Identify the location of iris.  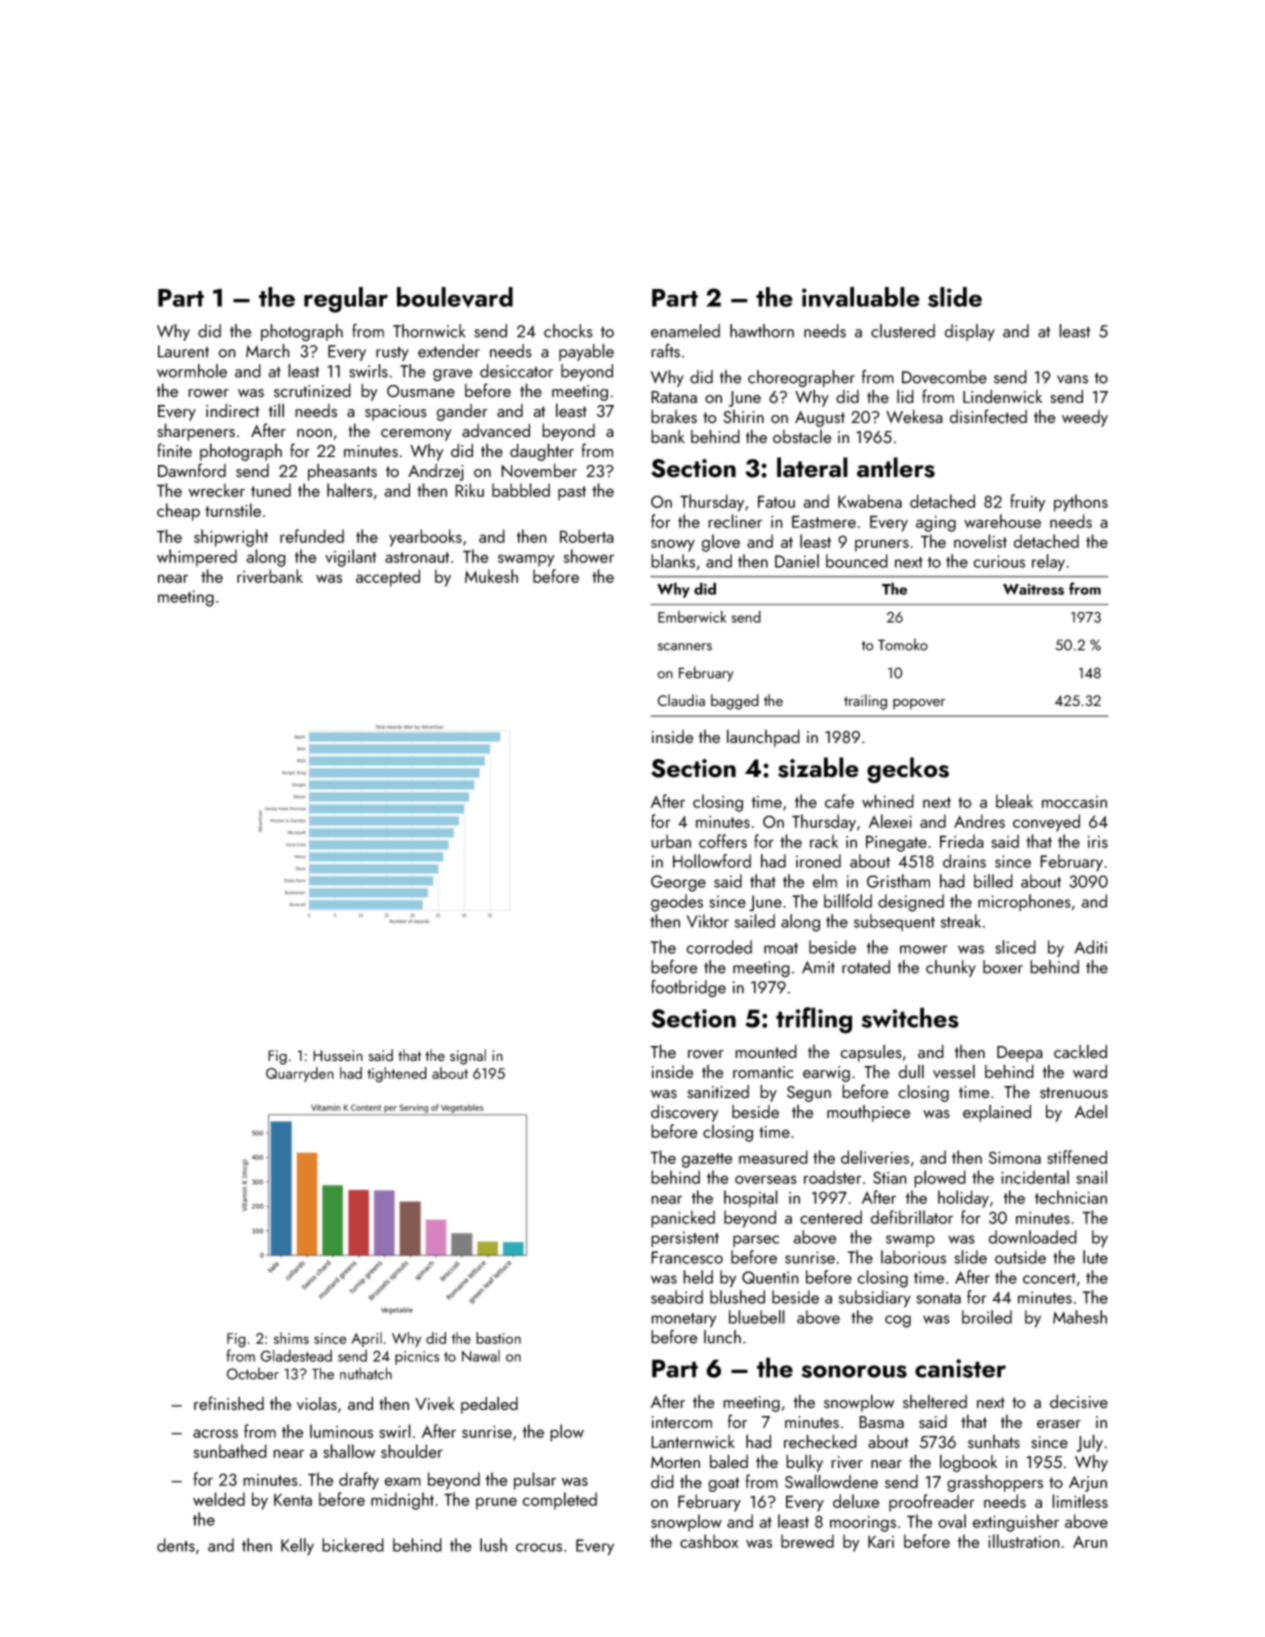
(1098, 842).
